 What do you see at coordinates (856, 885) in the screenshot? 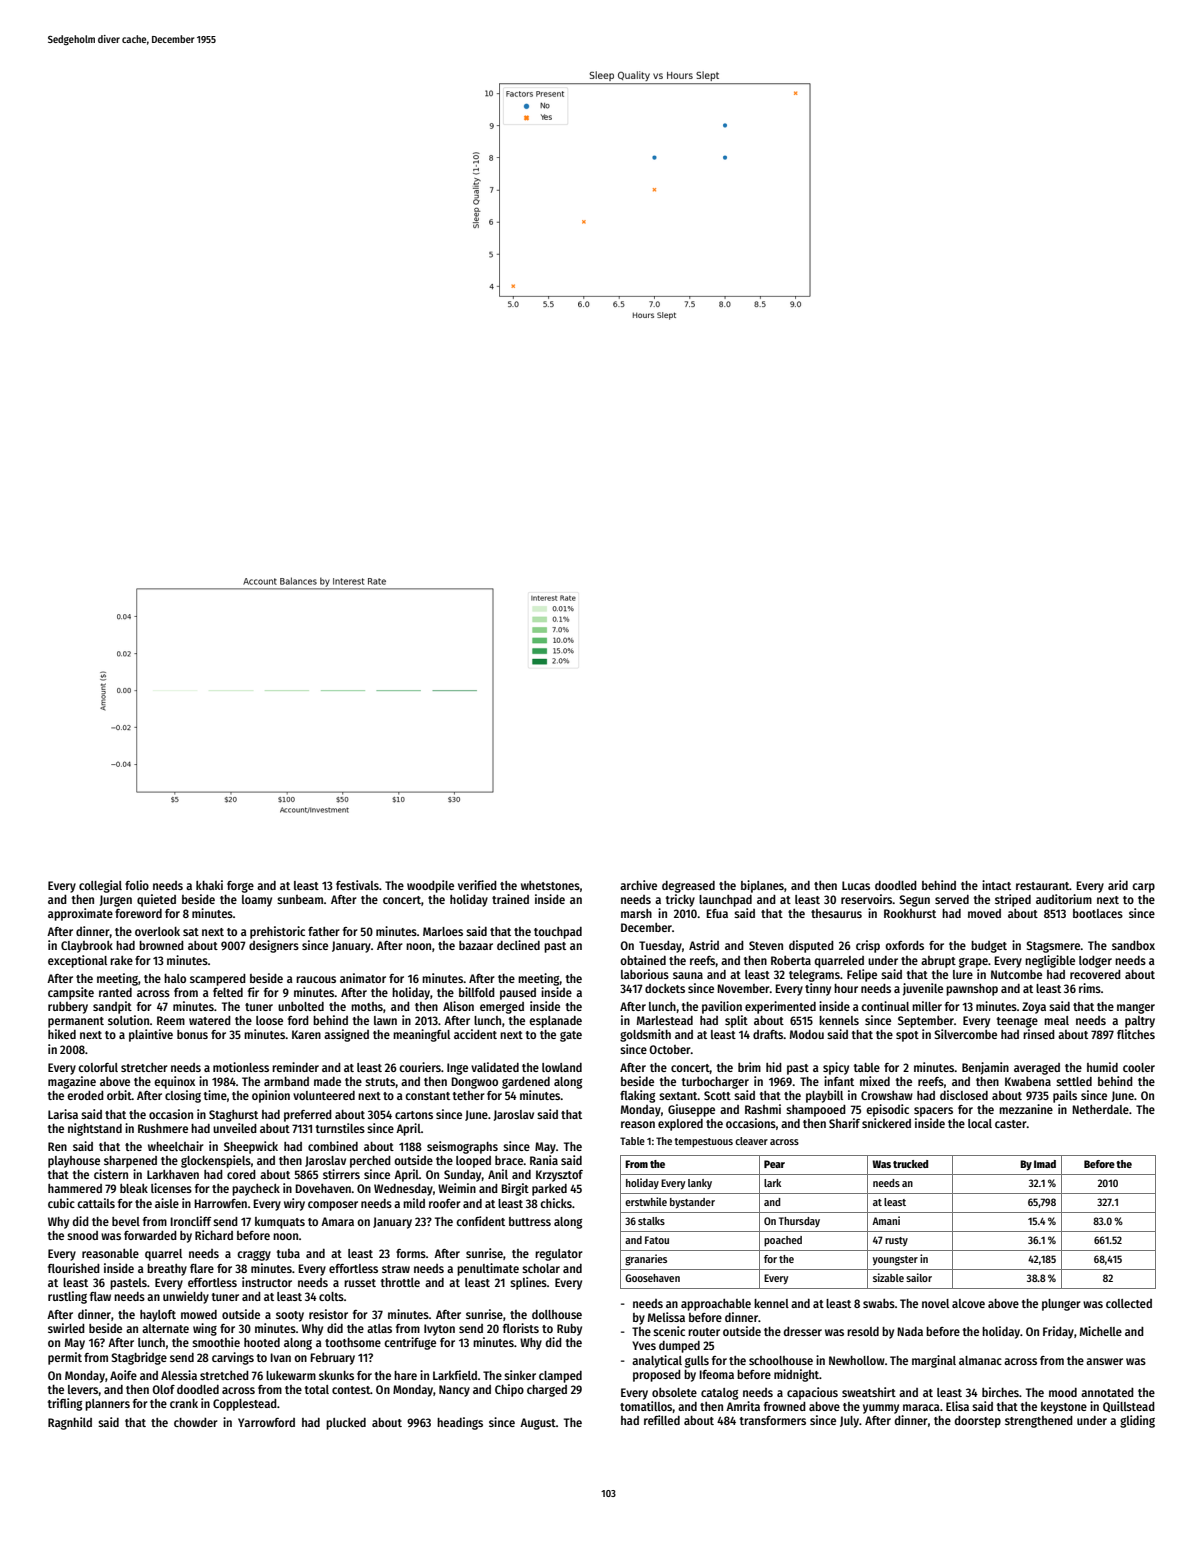
I see `Lucas` at bounding box center [856, 885].
